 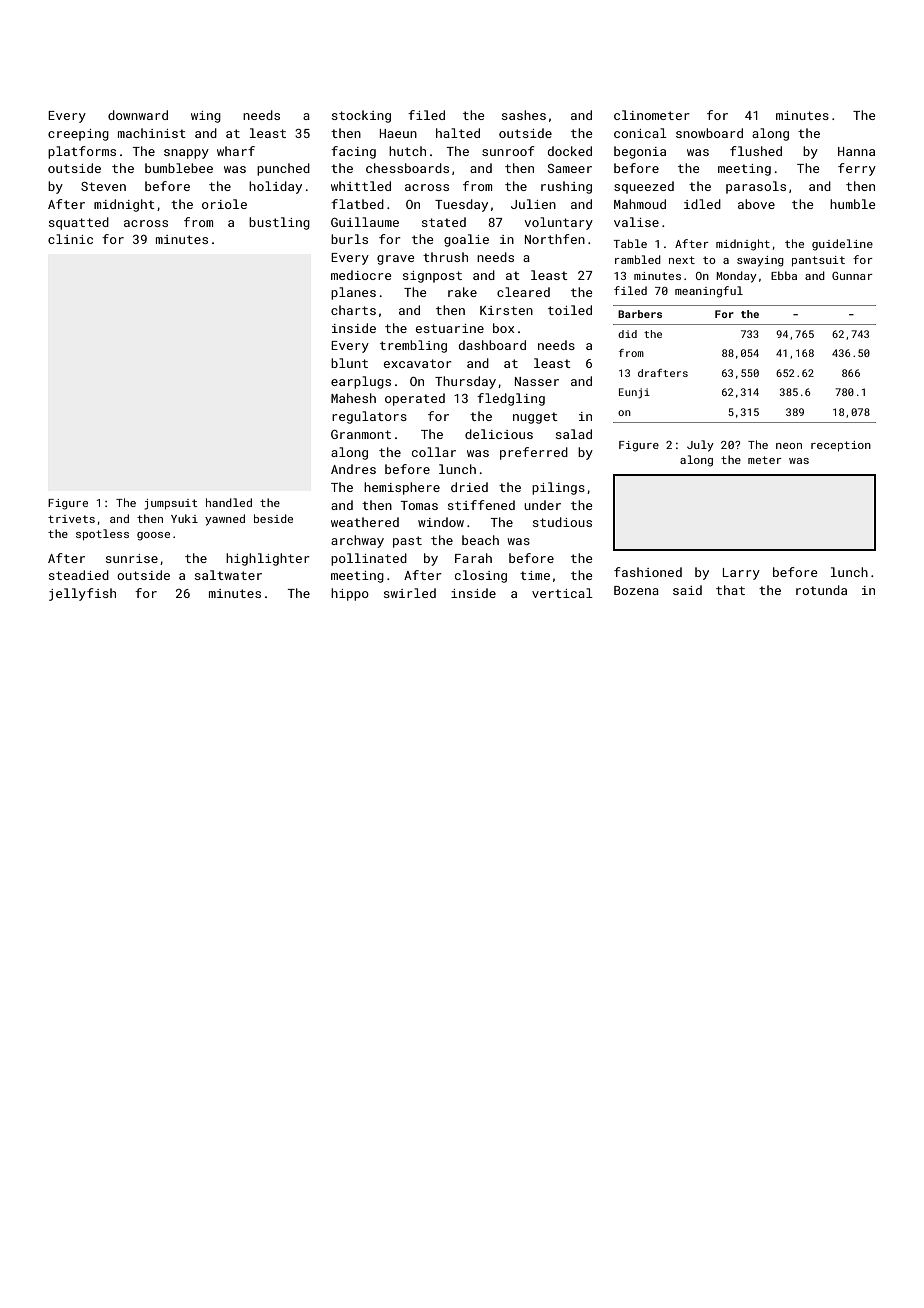 I want to click on steadied, so click(x=79, y=575).
